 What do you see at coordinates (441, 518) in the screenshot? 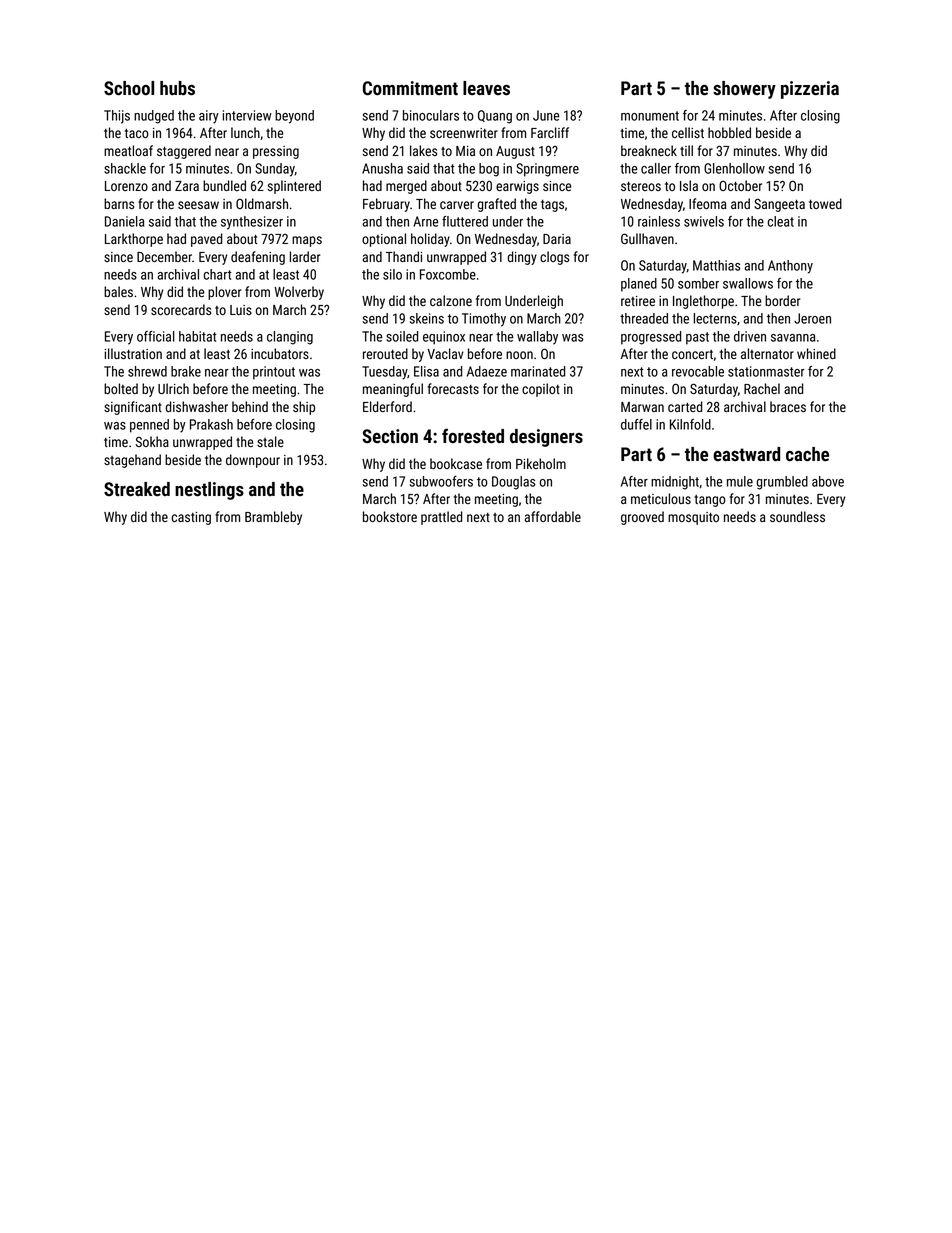
I see `prattled` at bounding box center [441, 518].
